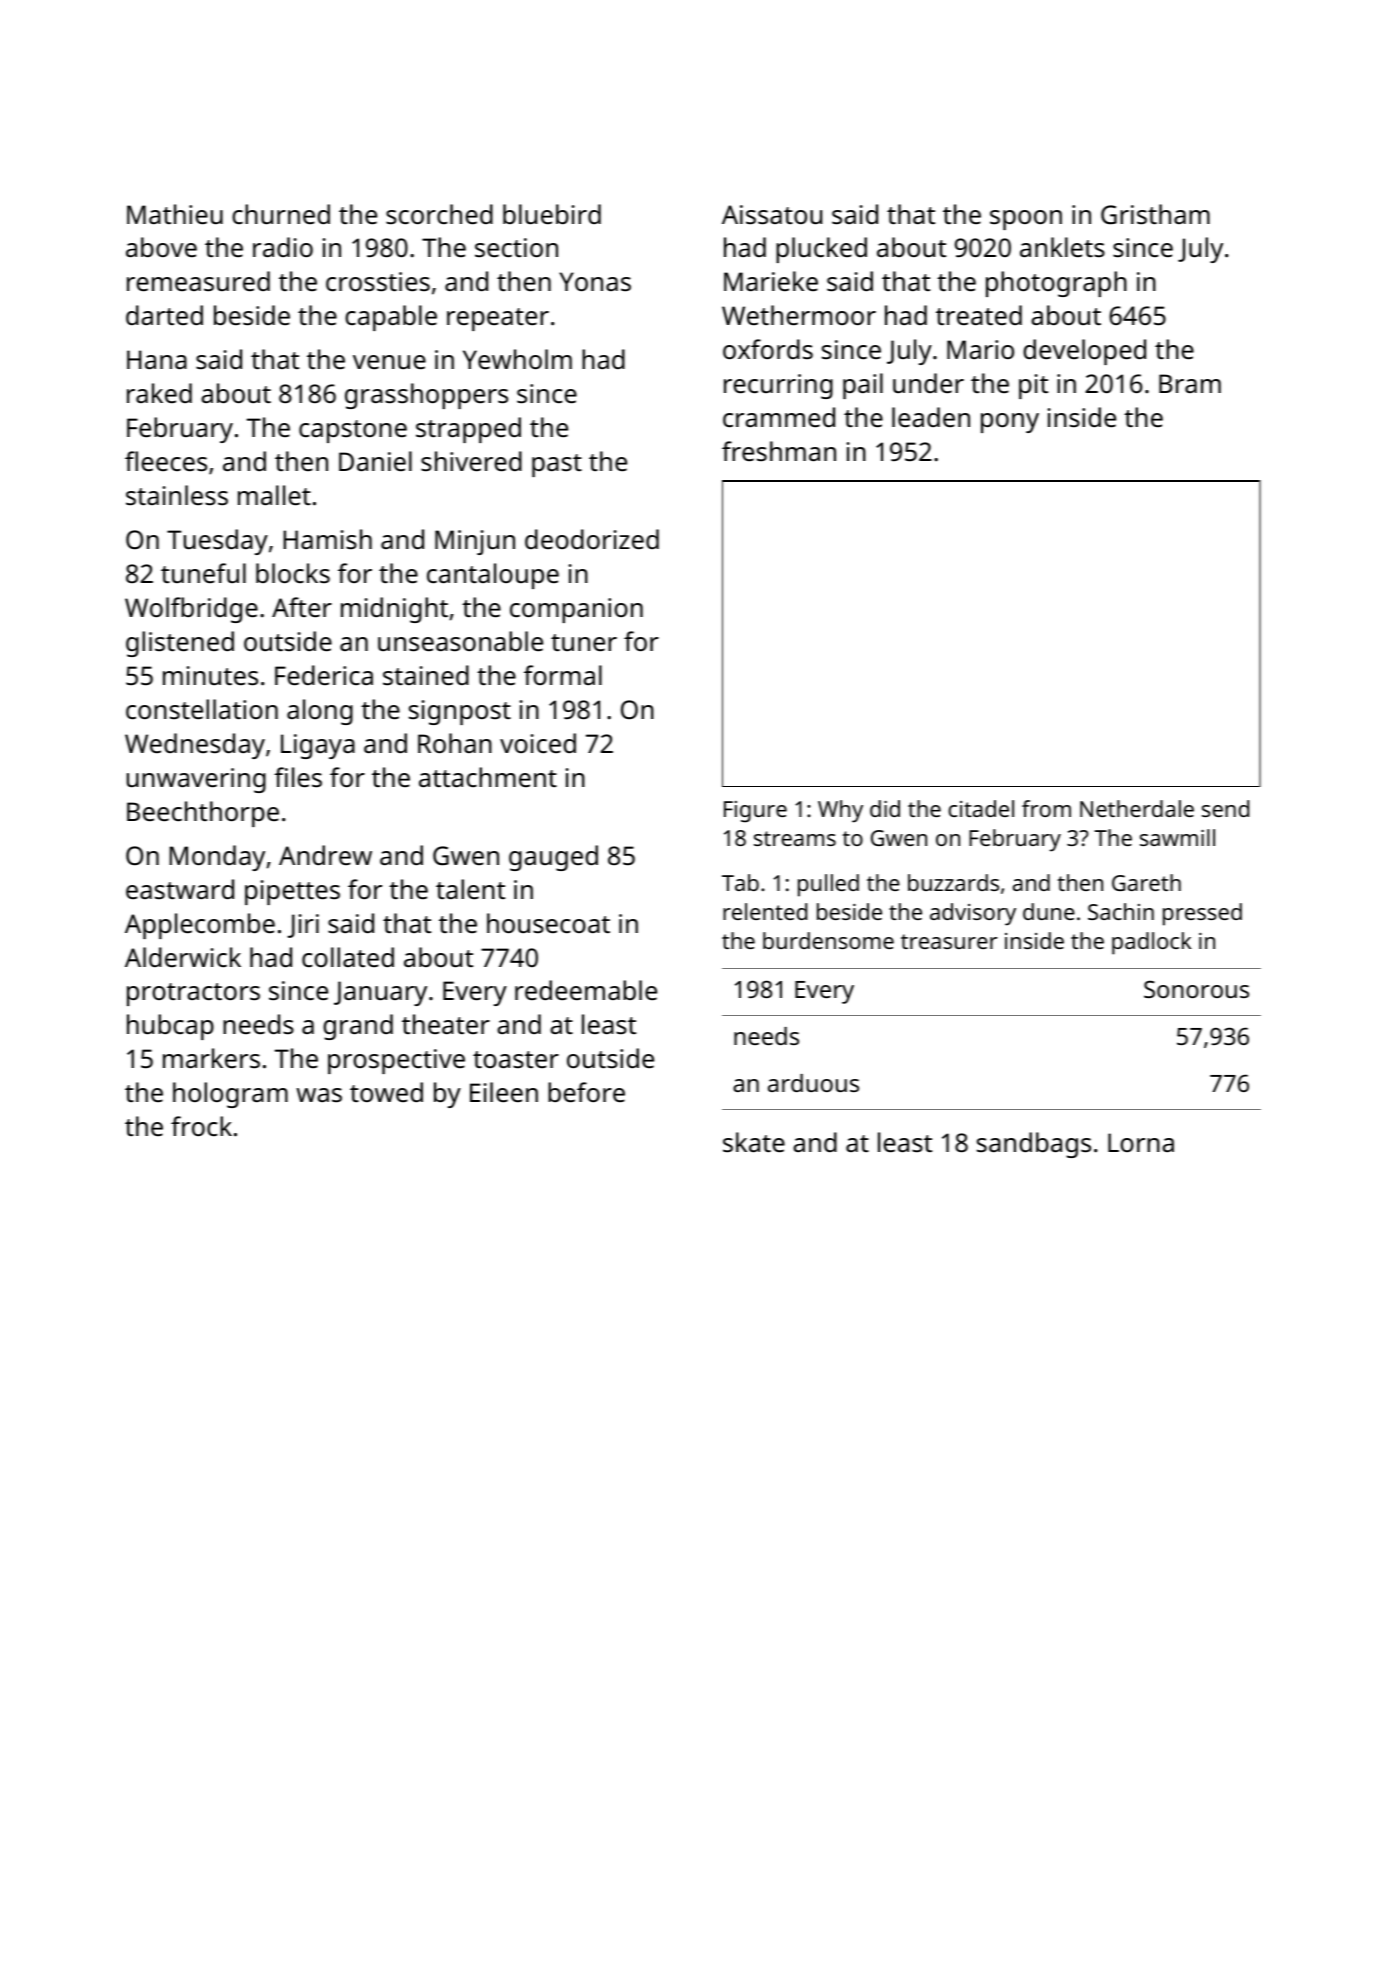 This screenshot has height=1969, width=1386. Describe the element at coordinates (1046, 808) in the screenshot. I see `from` at that location.
